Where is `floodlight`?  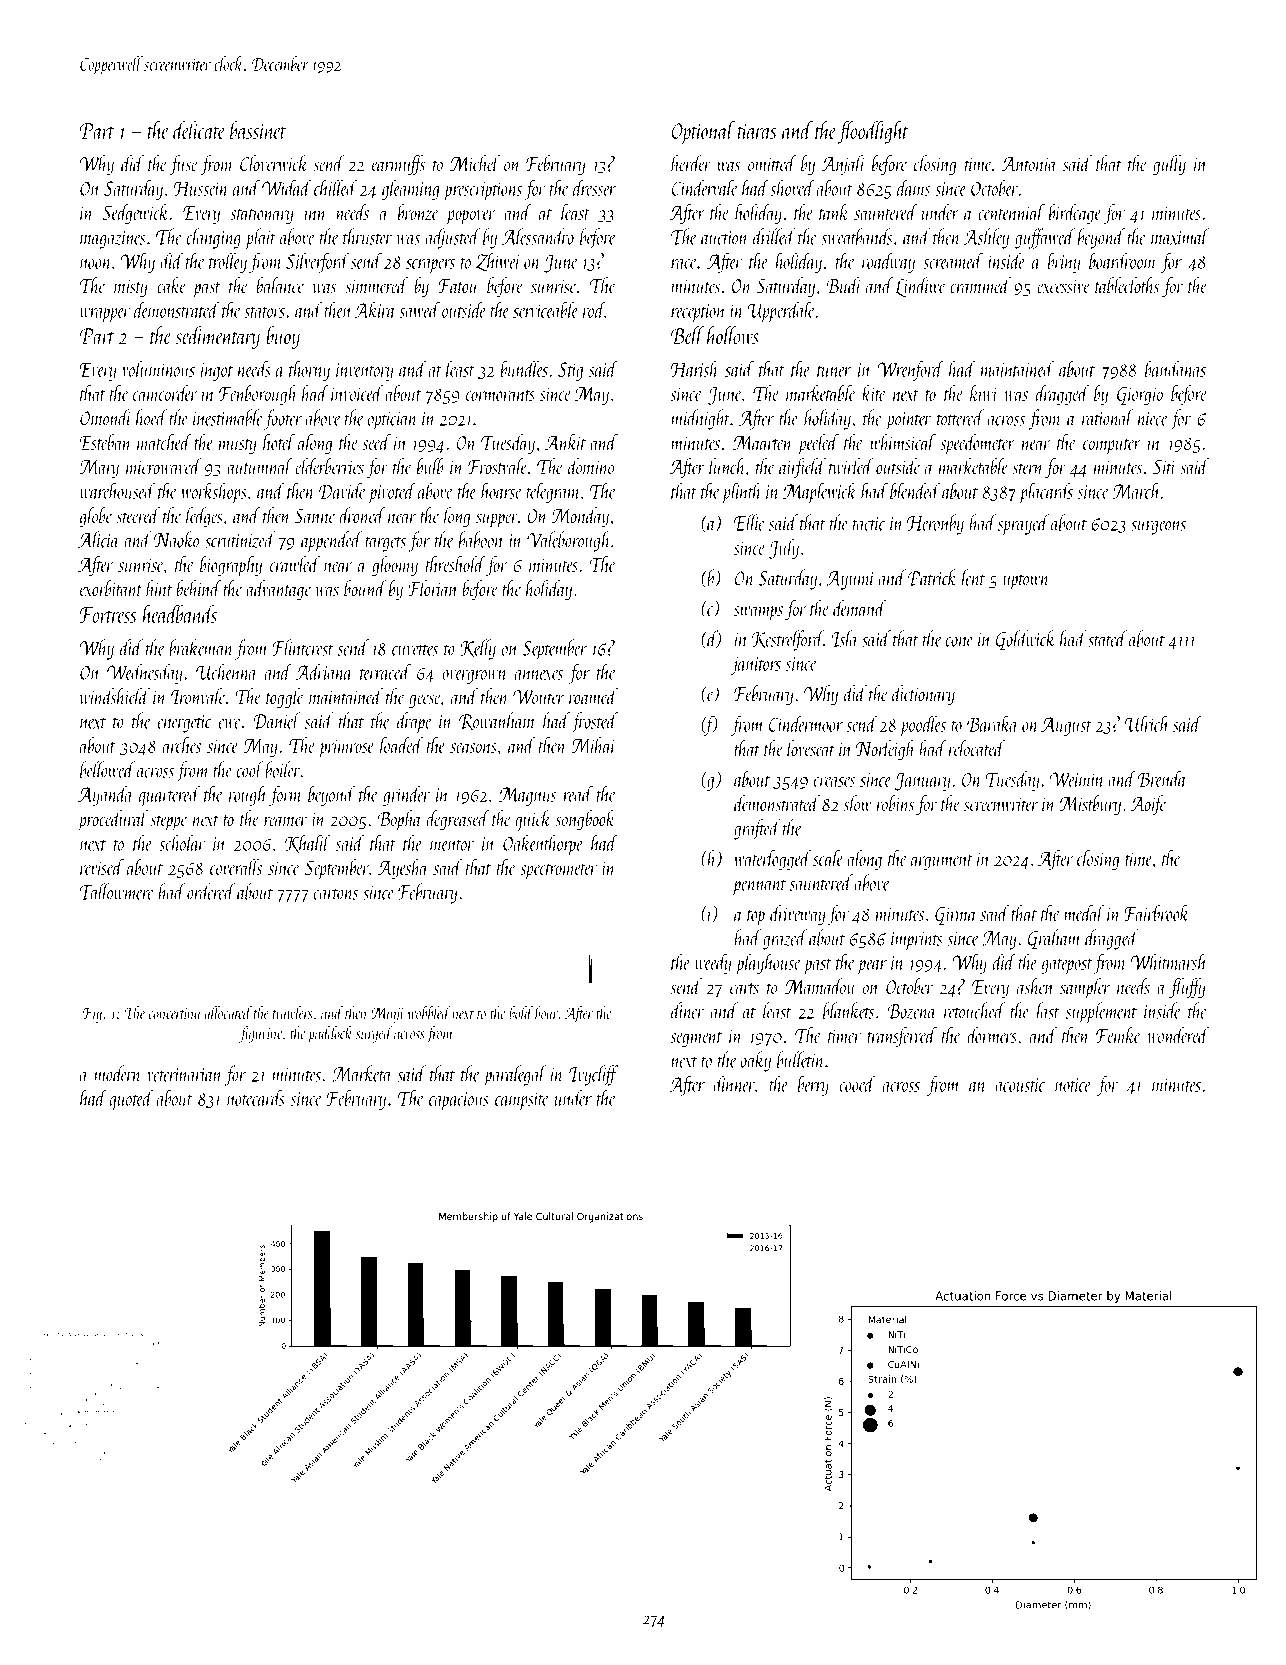 floodlight is located at coordinates (873, 132).
